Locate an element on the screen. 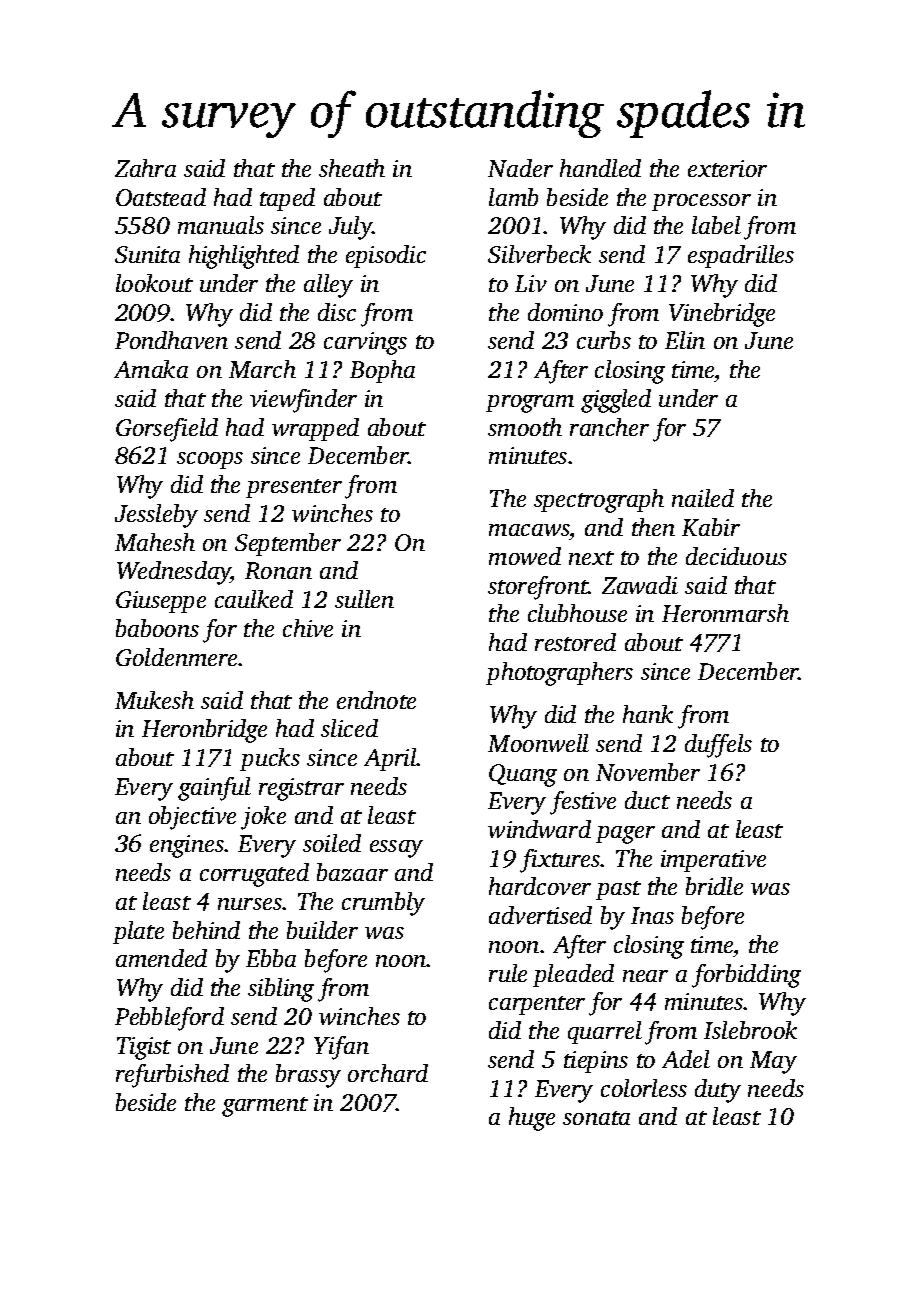  processor is located at coordinates (701, 202).
